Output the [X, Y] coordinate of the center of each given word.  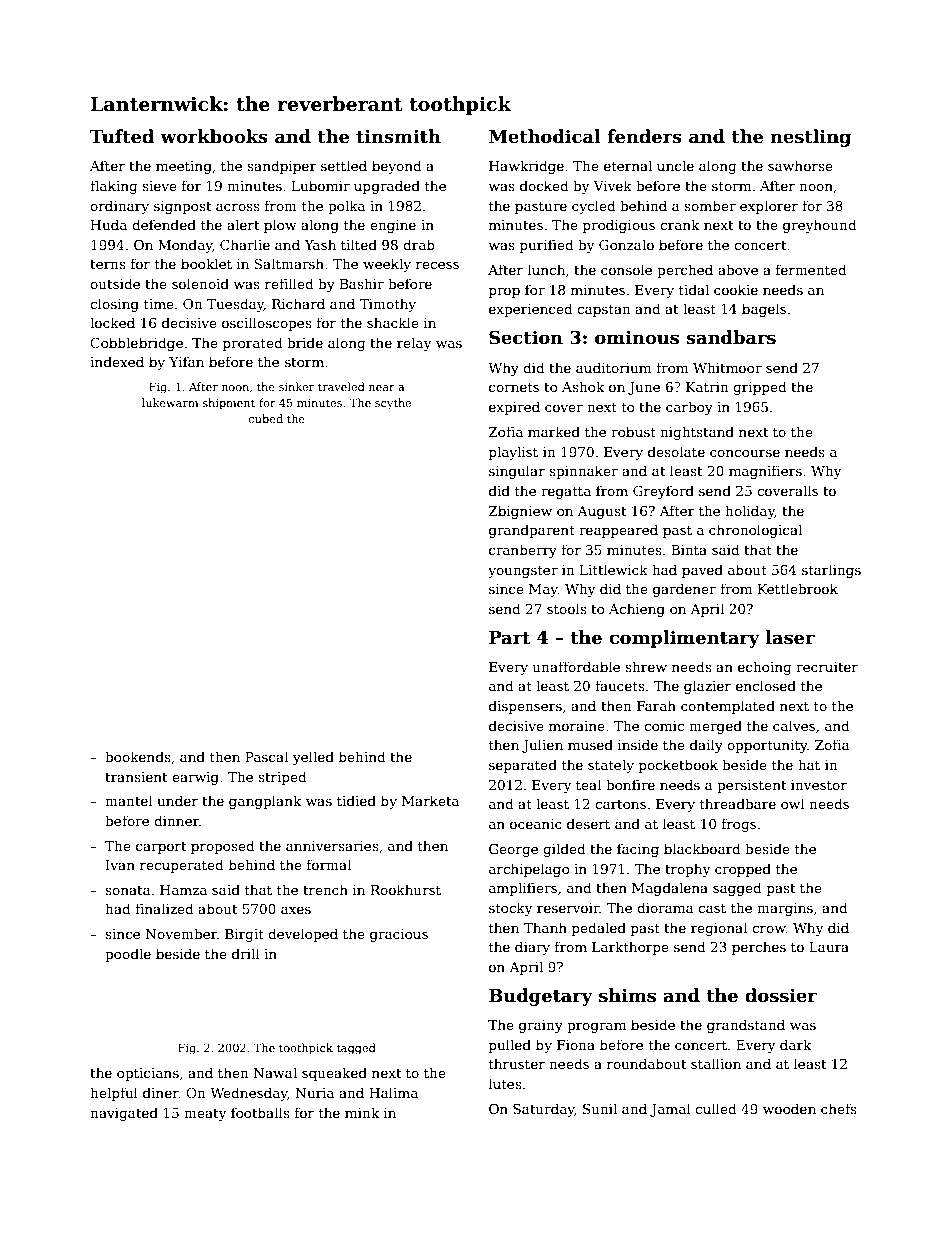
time [159, 304]
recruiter [827, 667]
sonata [128, 890]
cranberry [523, 551]
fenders [644, 136]
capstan [604, 311]
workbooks [214, 136]
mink [362, 1112]
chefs [839, 1108]
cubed [266, 418]
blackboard [702, 848]
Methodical [545, 136]
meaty [205, 1115]
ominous [637, 337]
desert [588, 823]
